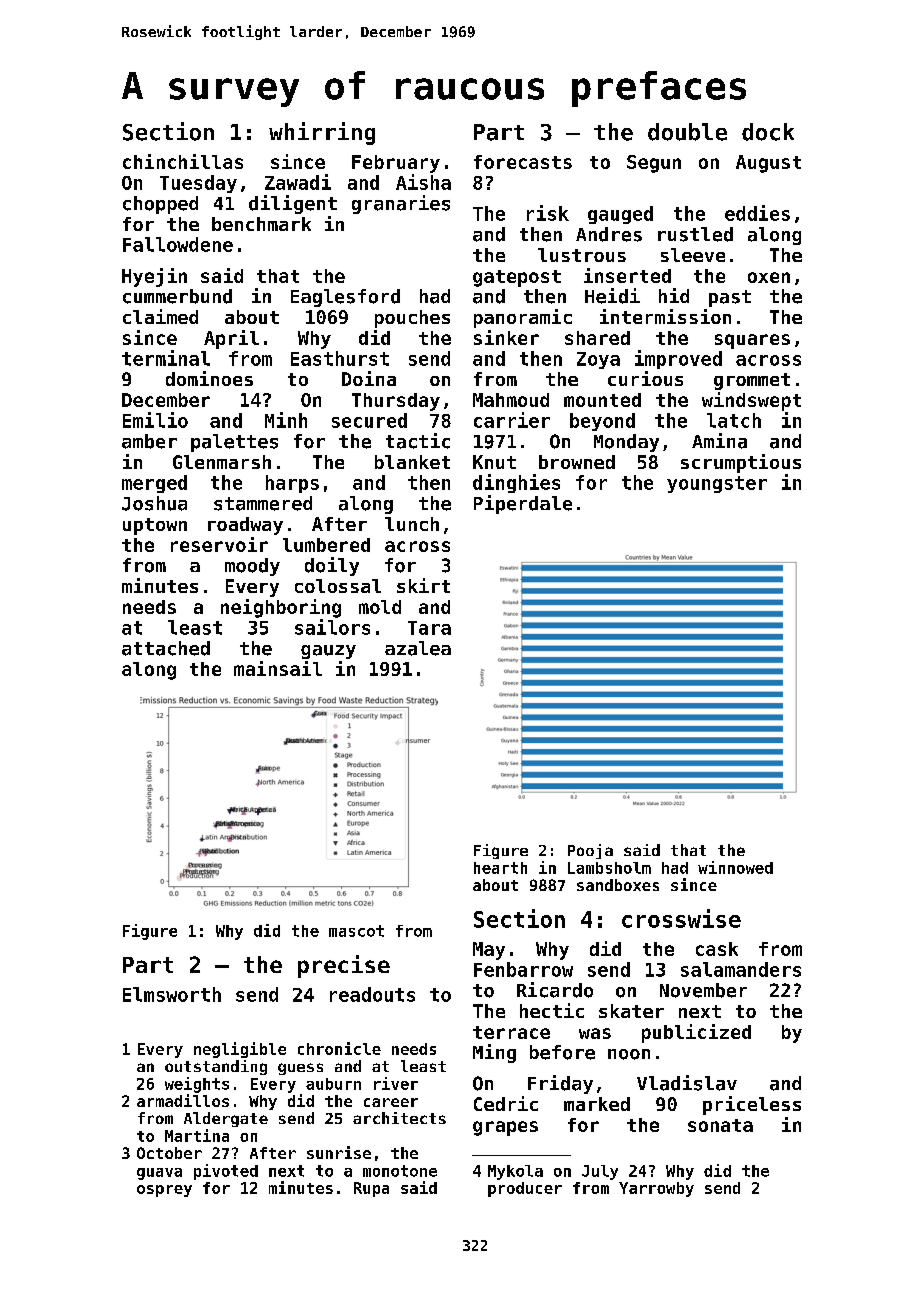 The image size is (924, 1308). Describe the element at coordinates (687, 132) in the screenshot. I see `double` at that location.
